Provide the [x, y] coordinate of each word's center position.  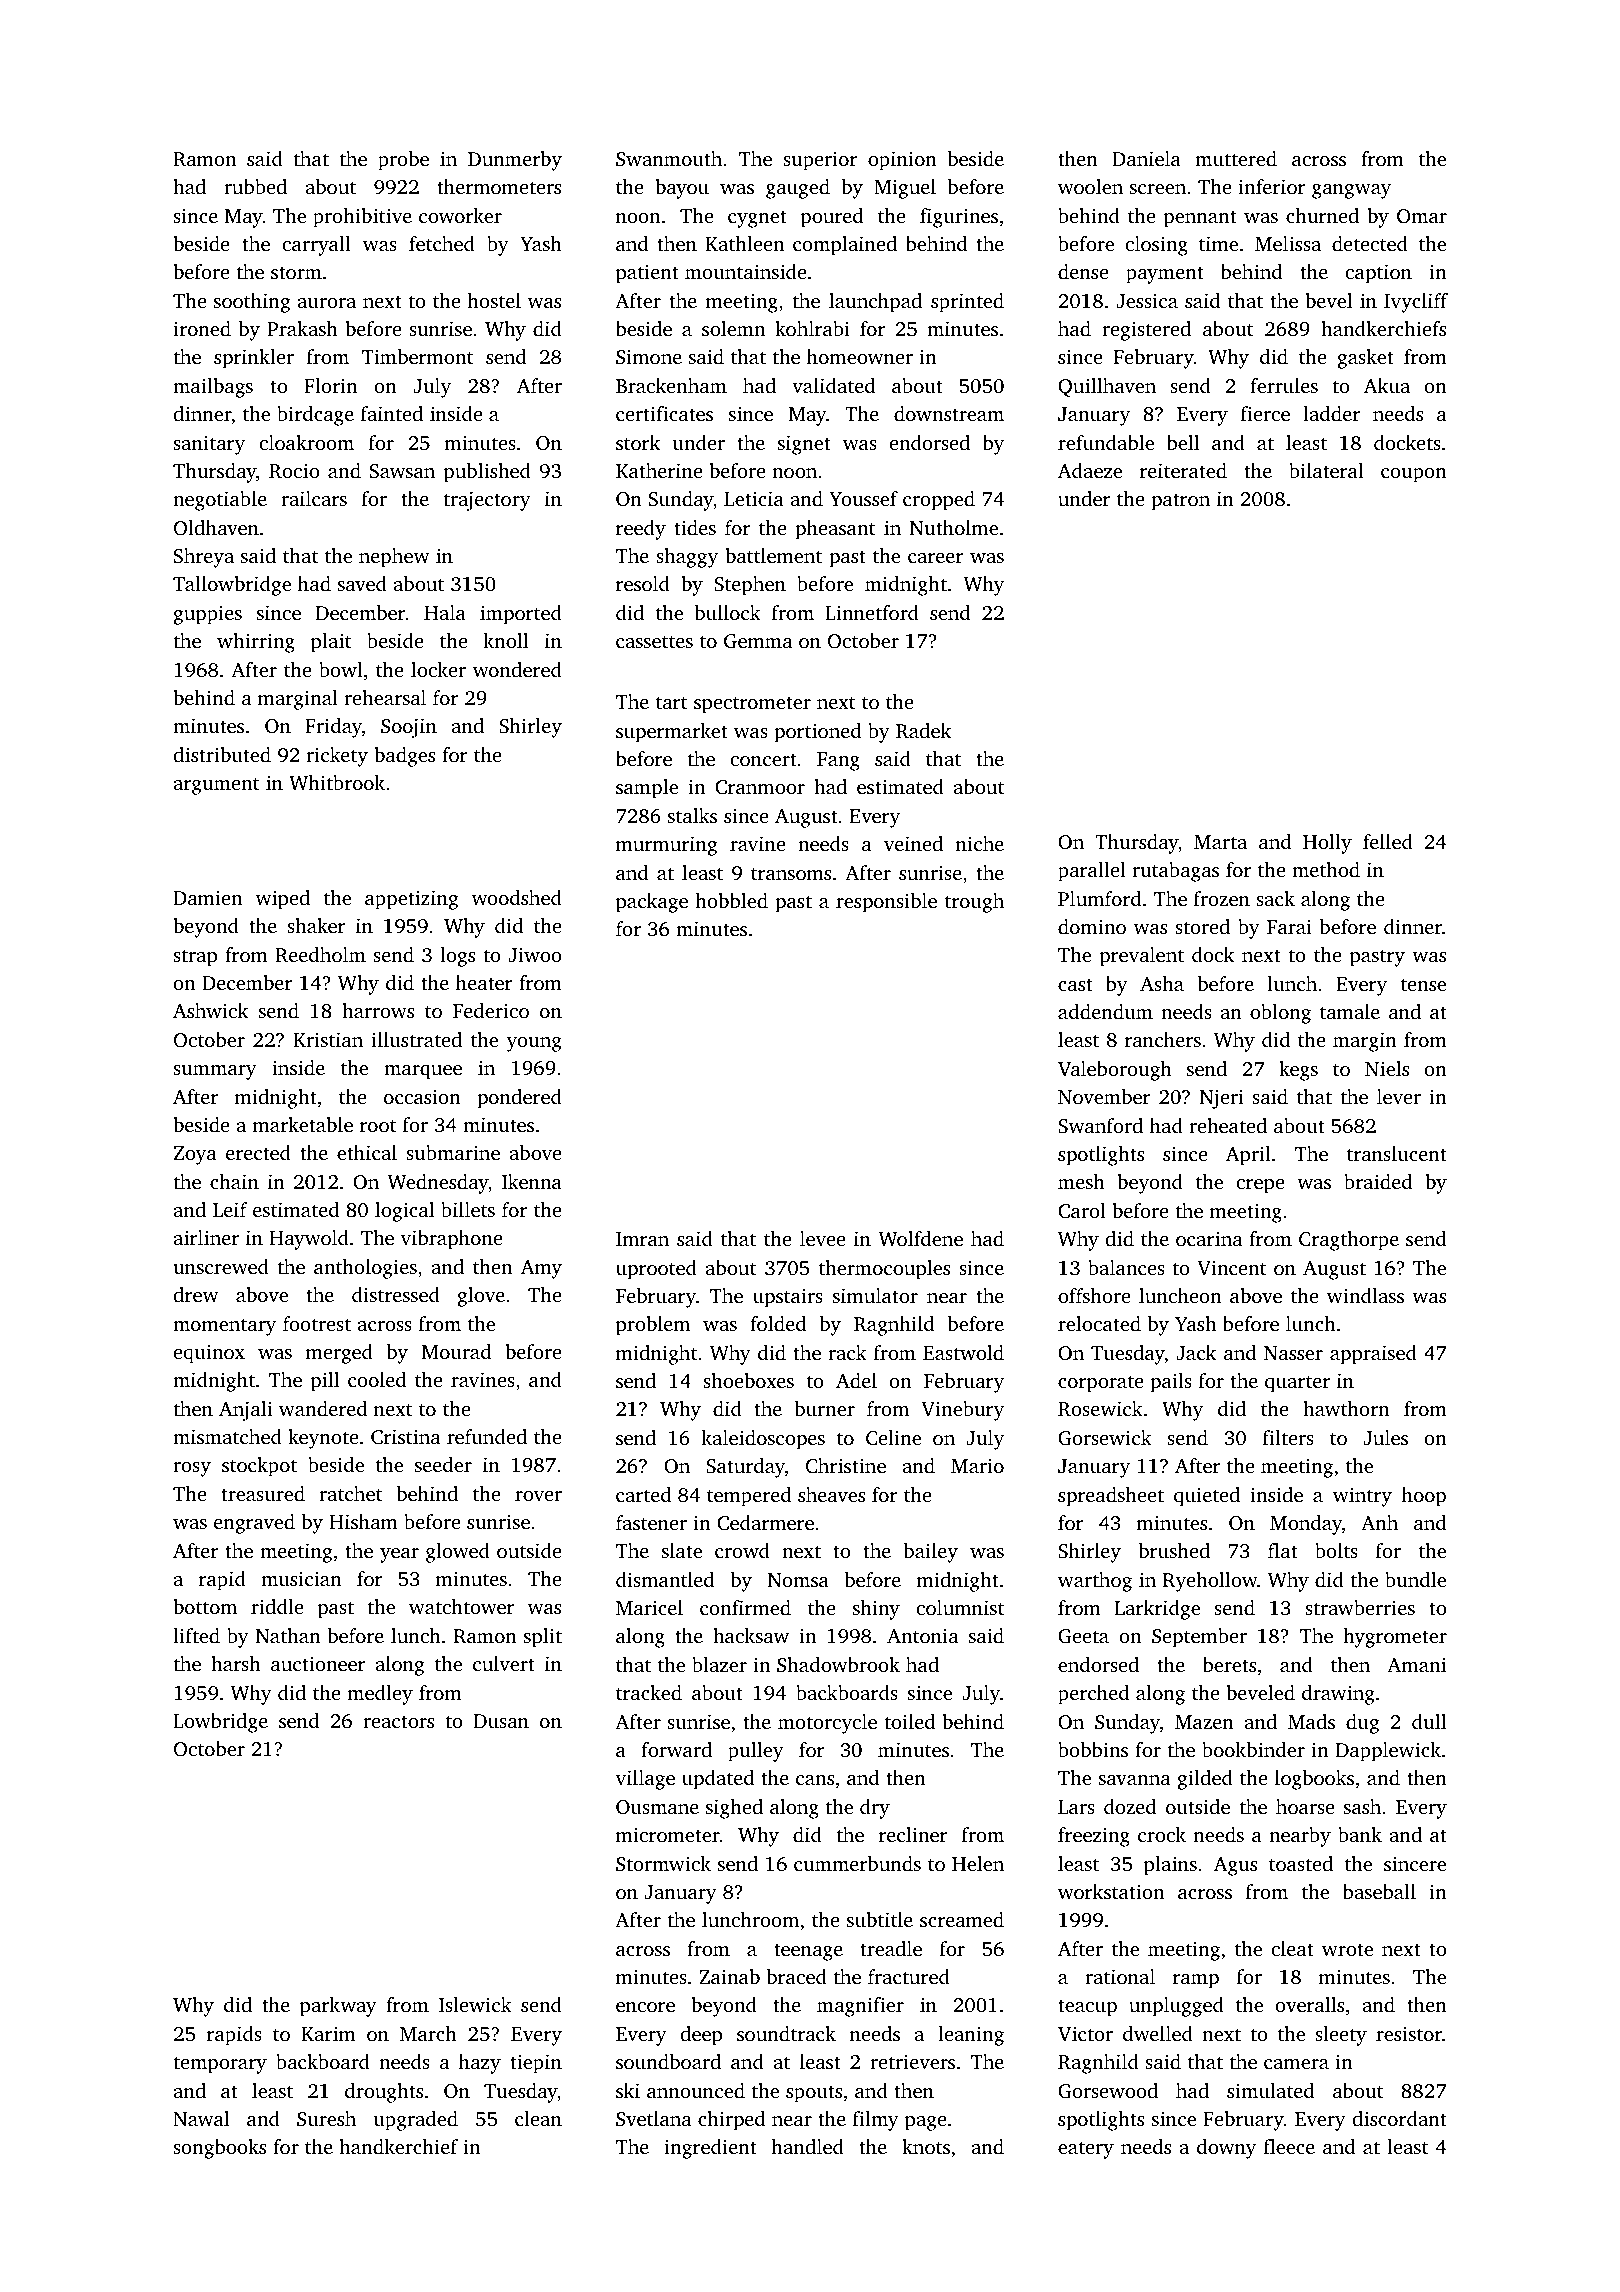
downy [1226, 2149]
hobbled [731, 900]
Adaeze [1090, 470]
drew [195, 1294]
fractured [909, 1976]
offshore [1094, 1295]
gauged [798, 189]
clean [538, 2118]
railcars [314, 498]
